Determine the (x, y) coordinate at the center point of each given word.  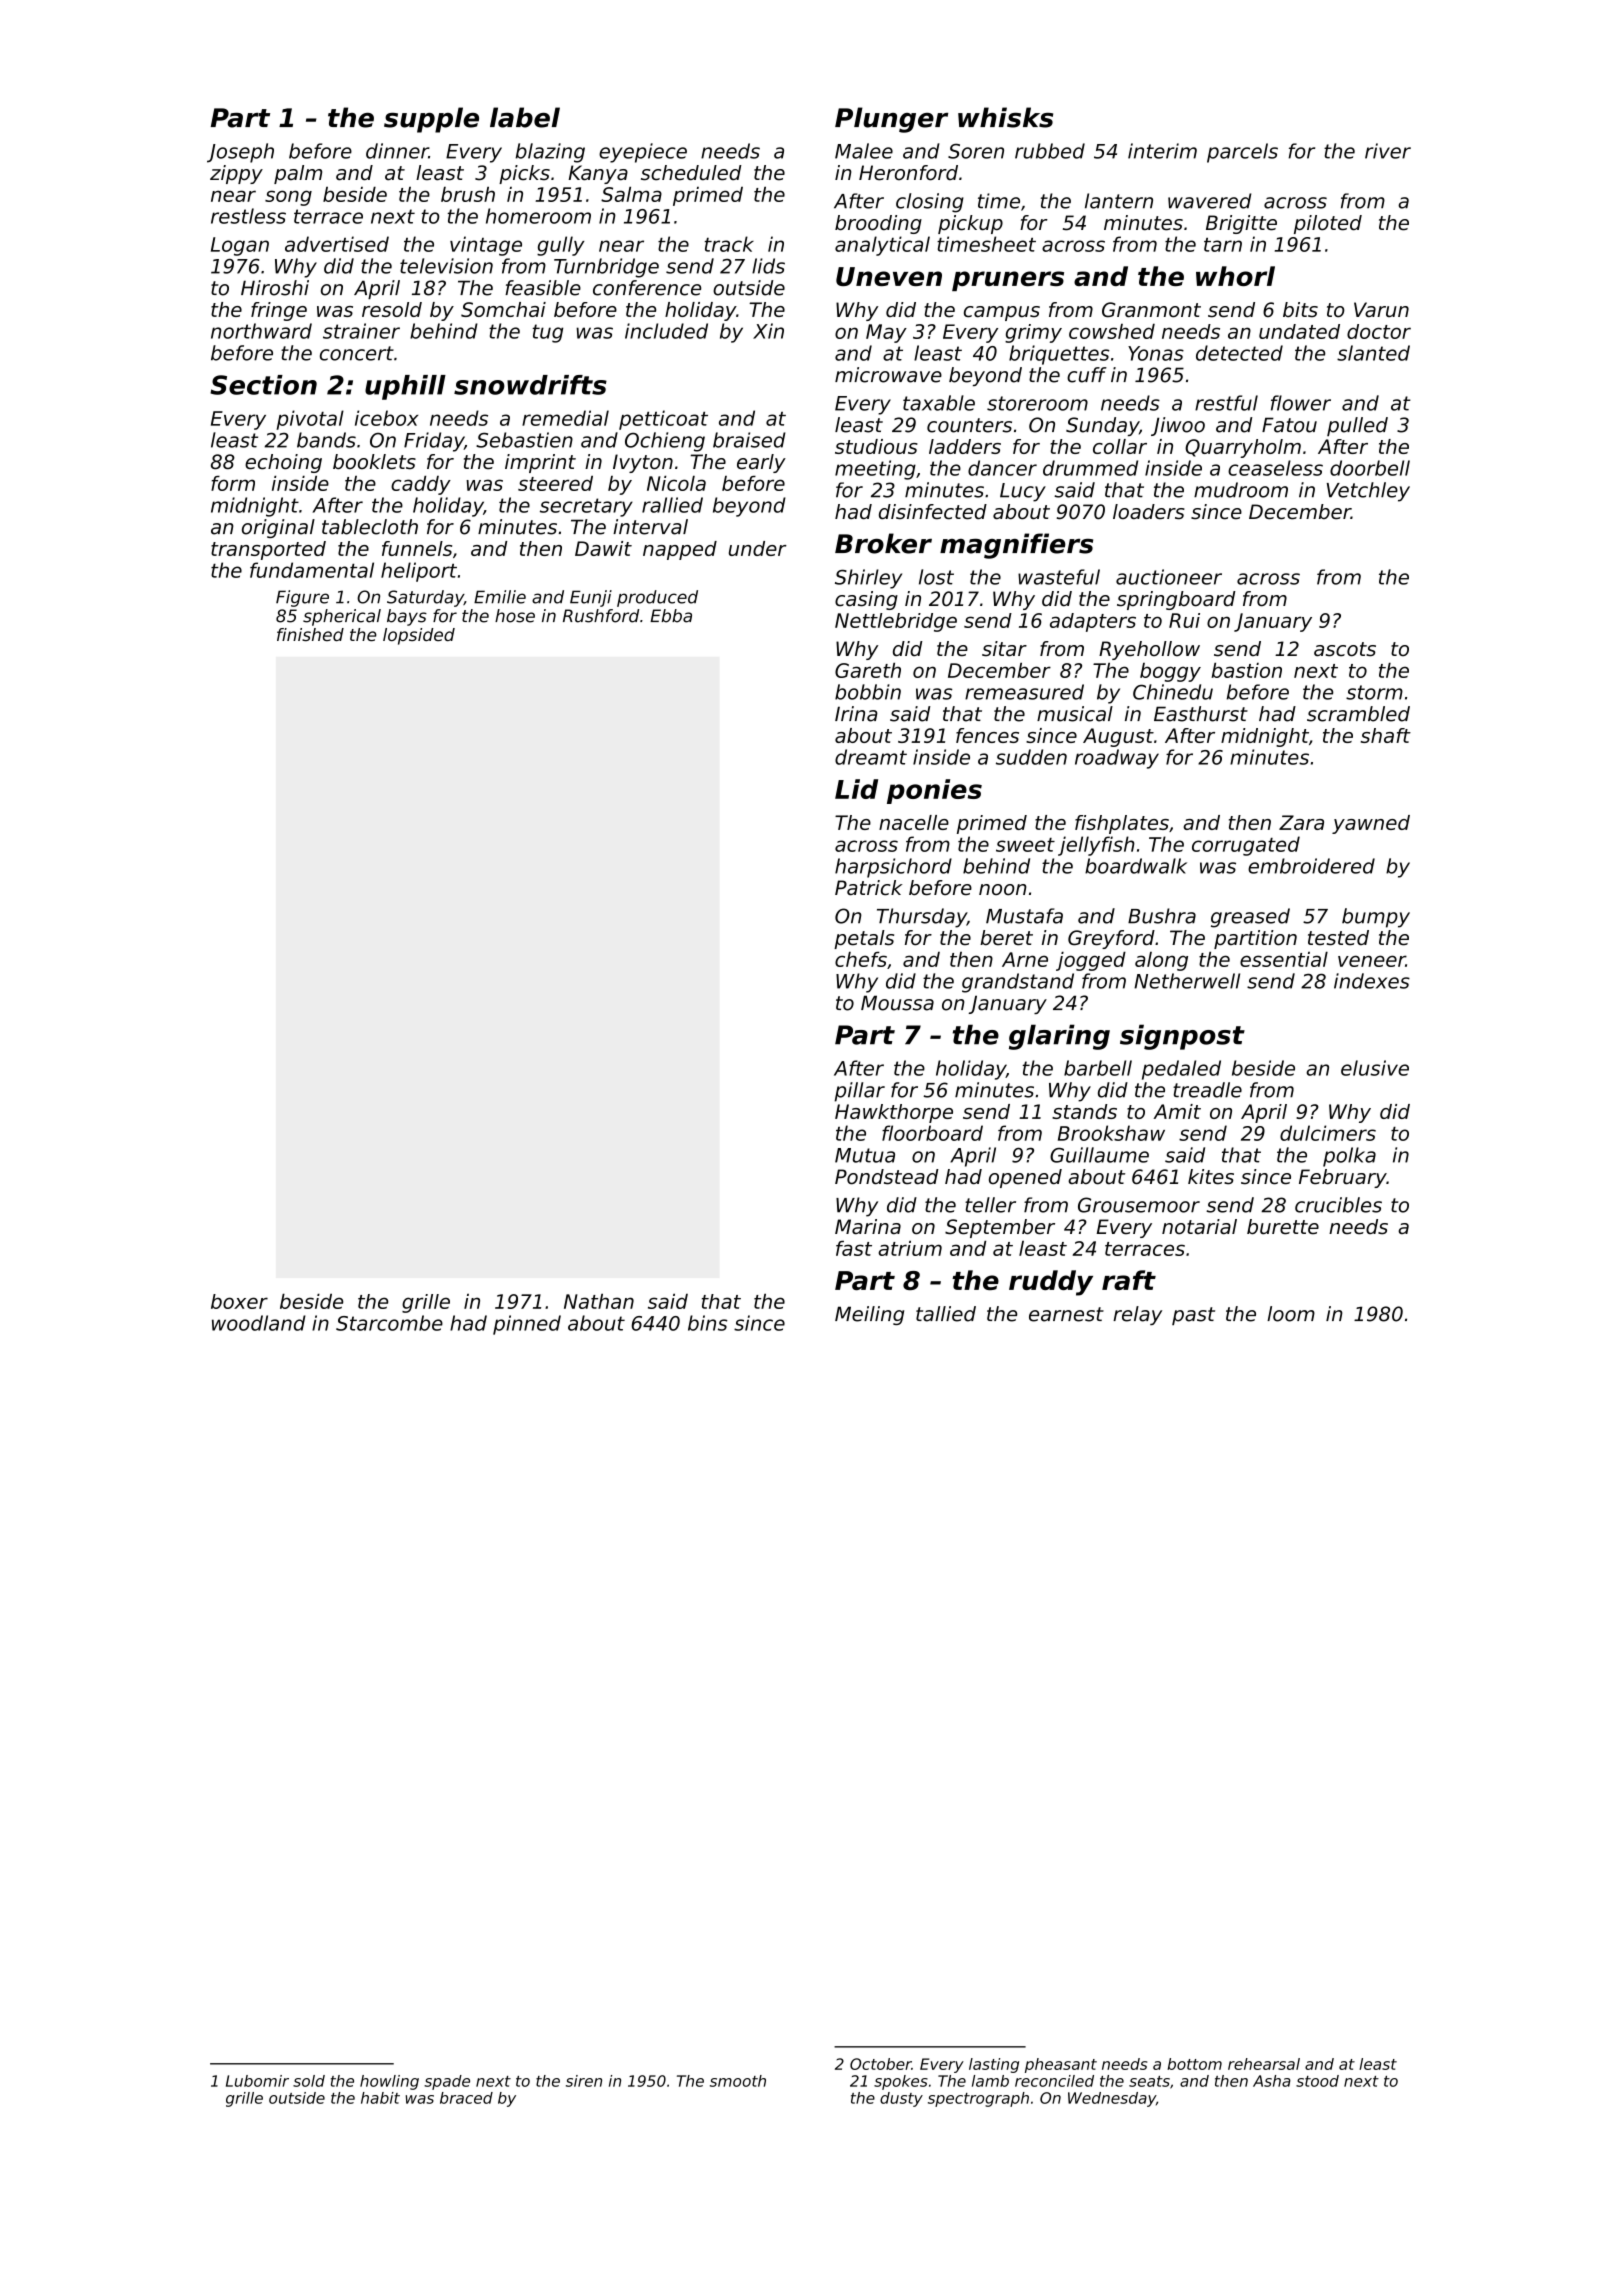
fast (854, 1248)
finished (310, 634)
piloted (1328, 224)
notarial (1199, 1227)
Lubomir (257, 2081)
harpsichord (893, 868)
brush (468, 194)
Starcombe (389, 1323)
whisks (1005, 117)
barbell (1098, 1068)
